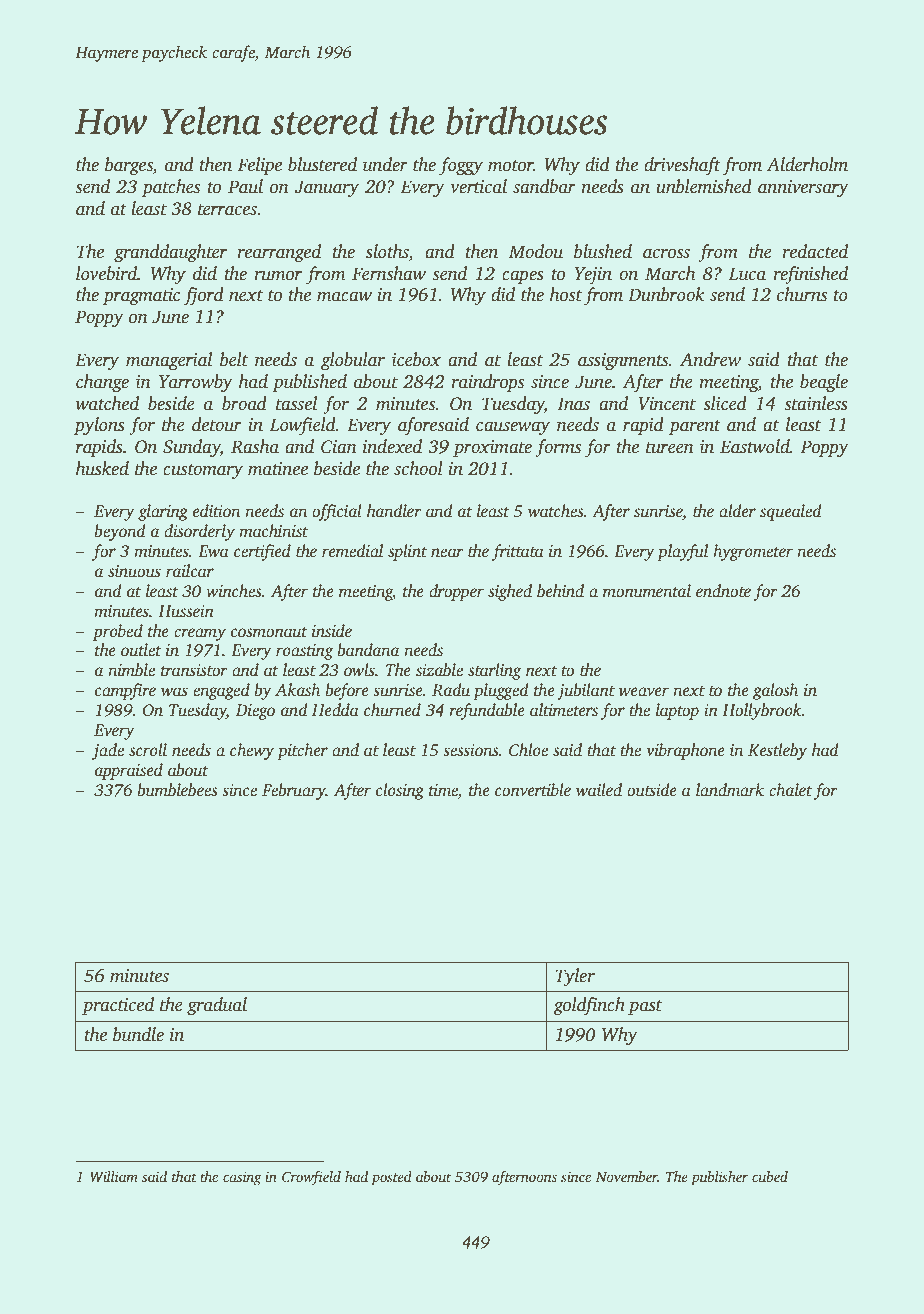  Describe the element at coordinates (747, 274) in the screenshot. I see `Luca` at that location.
